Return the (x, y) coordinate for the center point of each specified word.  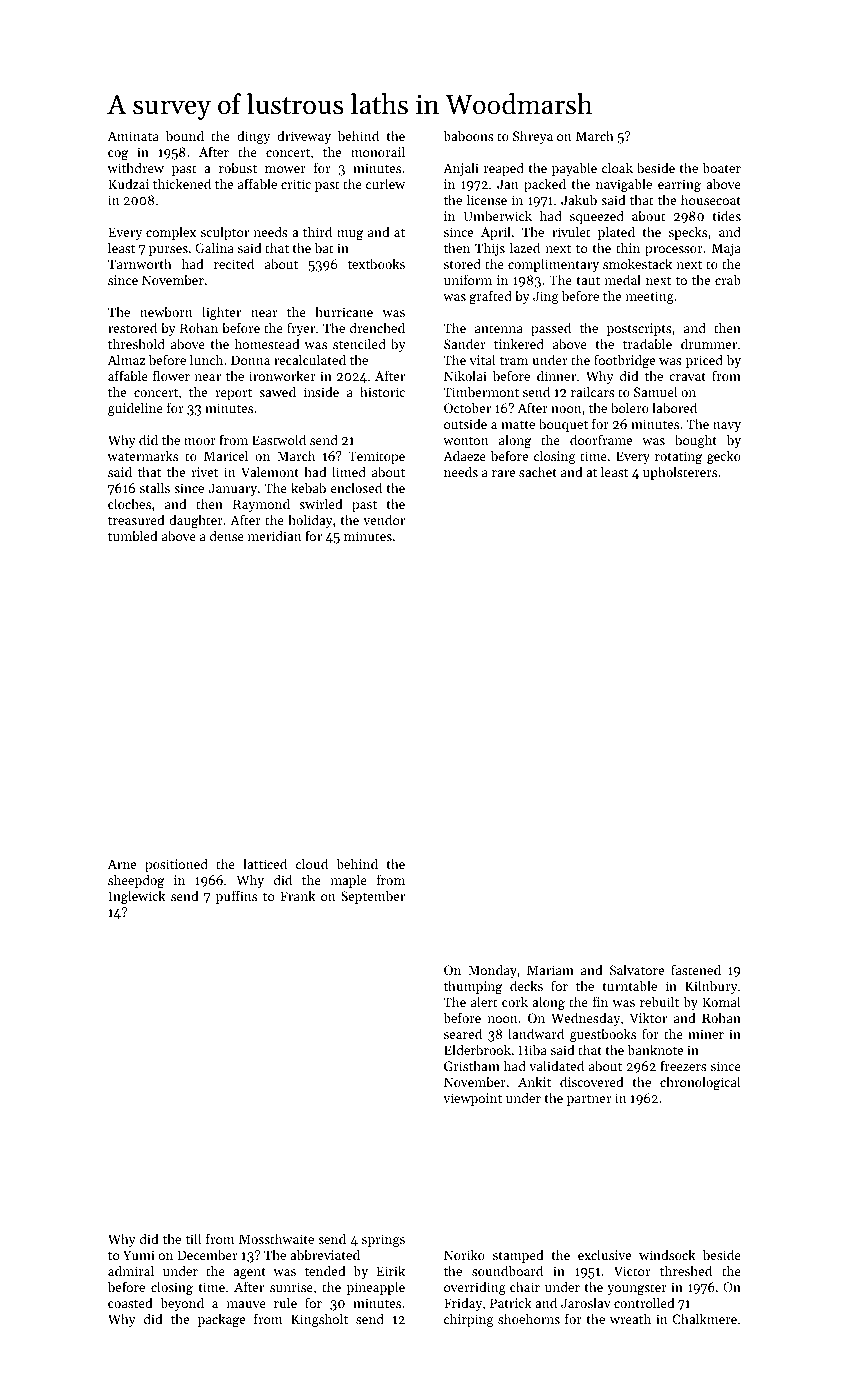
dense (227, 535)
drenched (377, 327)
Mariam (550, 970)
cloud (312, 863)
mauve (246, 1304)
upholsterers (680, 473)
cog (118, 155)
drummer (709, 343)
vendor (384, 519)
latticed (265, 863)
